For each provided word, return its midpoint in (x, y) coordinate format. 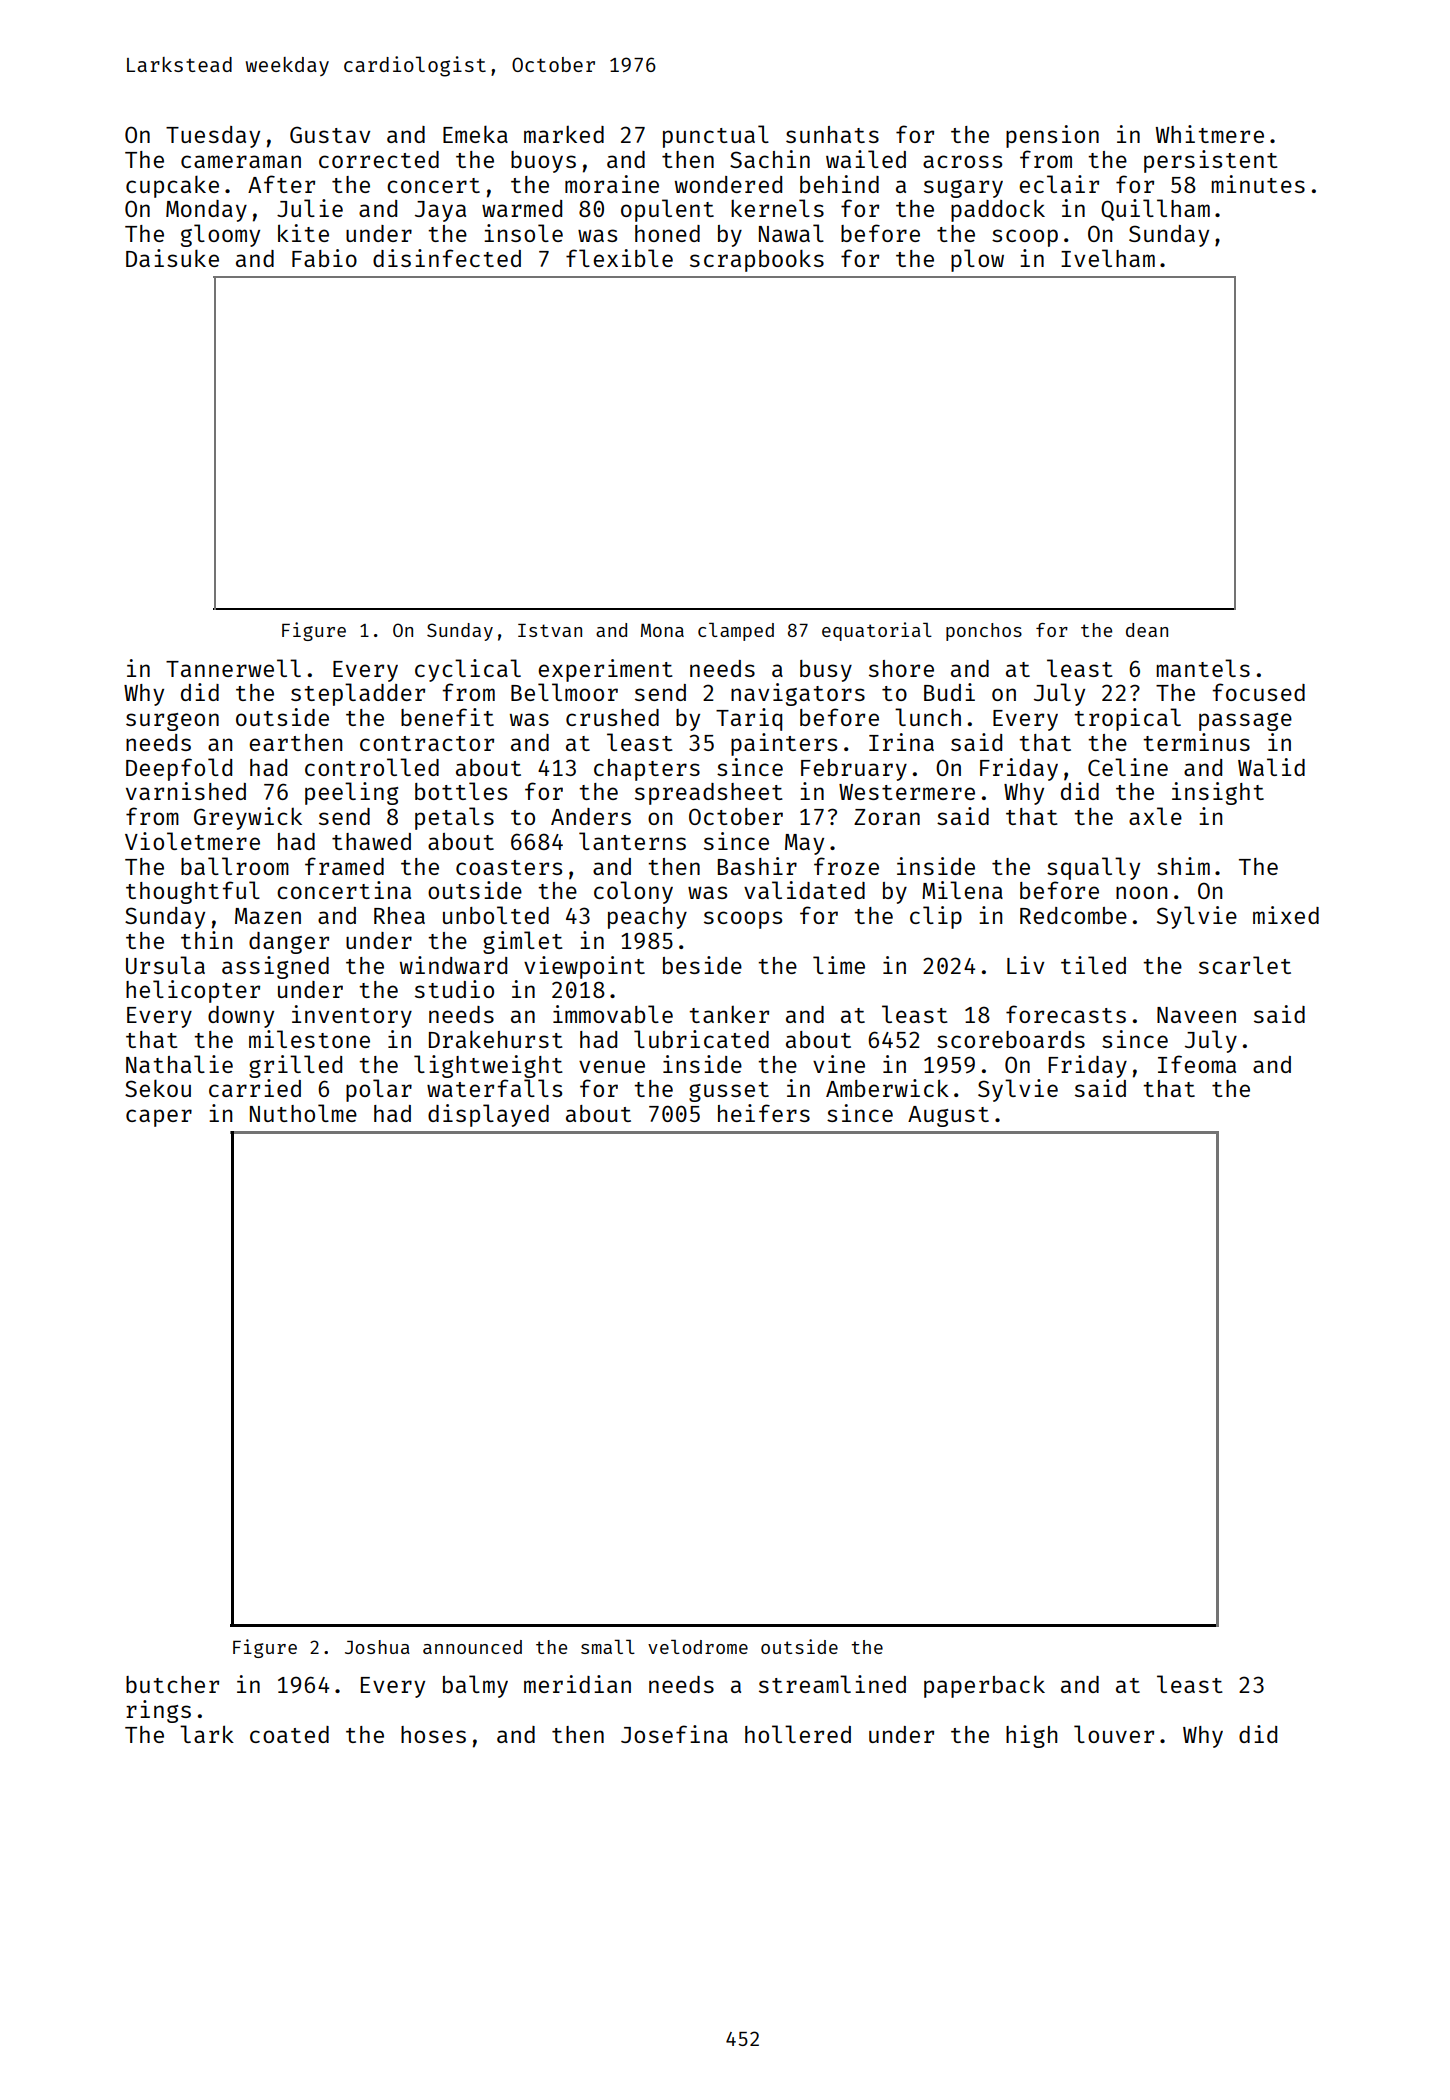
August (948, 1116)
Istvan (550, 630)
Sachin (770, 159)
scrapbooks (757, 260)
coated (289, 1734)
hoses (433, 1734)
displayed (488, 1115)
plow (977, 260)
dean (1147, 630)
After (281, 184)
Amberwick (887, 1088)
